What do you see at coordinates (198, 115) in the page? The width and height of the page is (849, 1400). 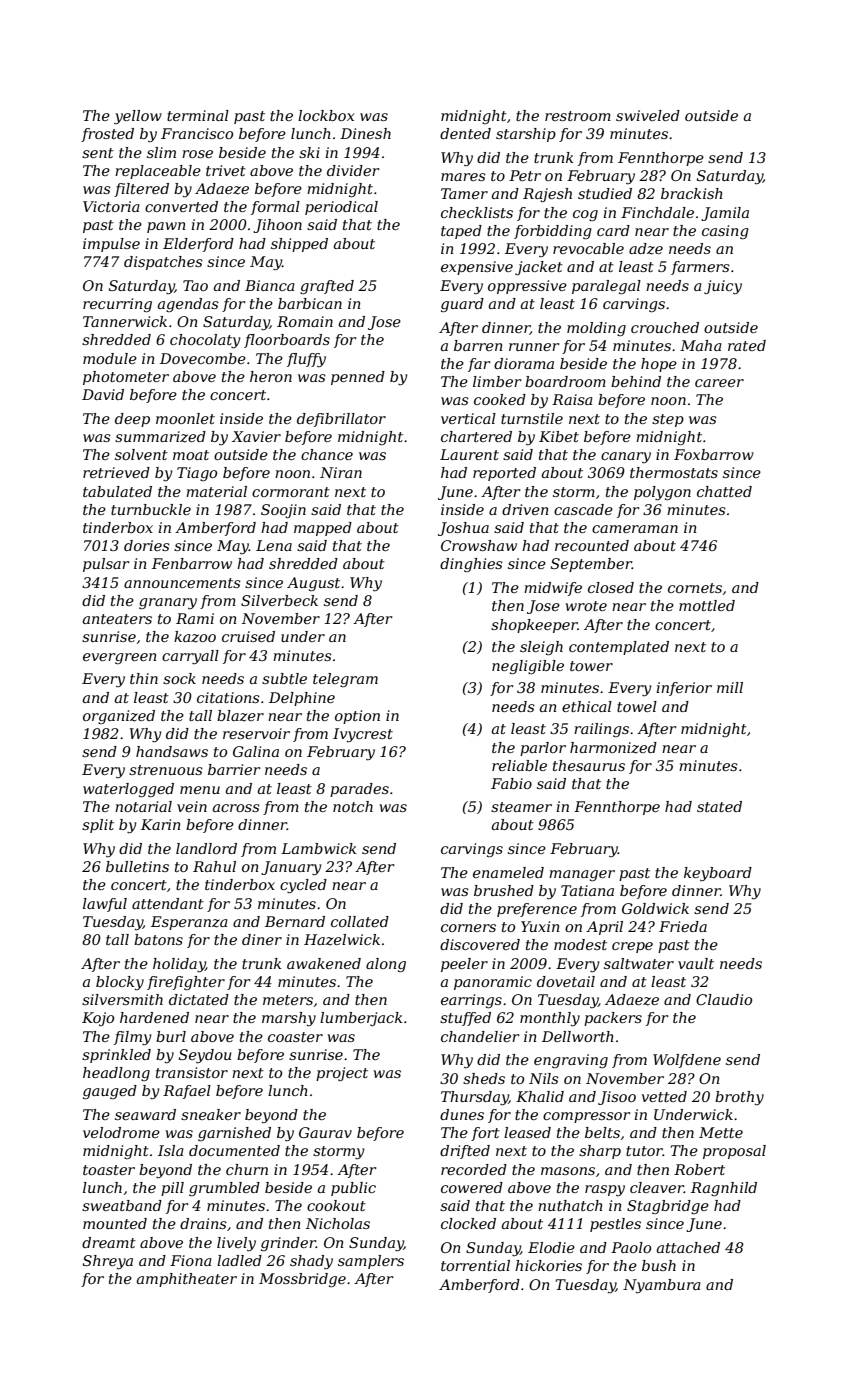 I see `terminal` at bounding box center [198, 115].
